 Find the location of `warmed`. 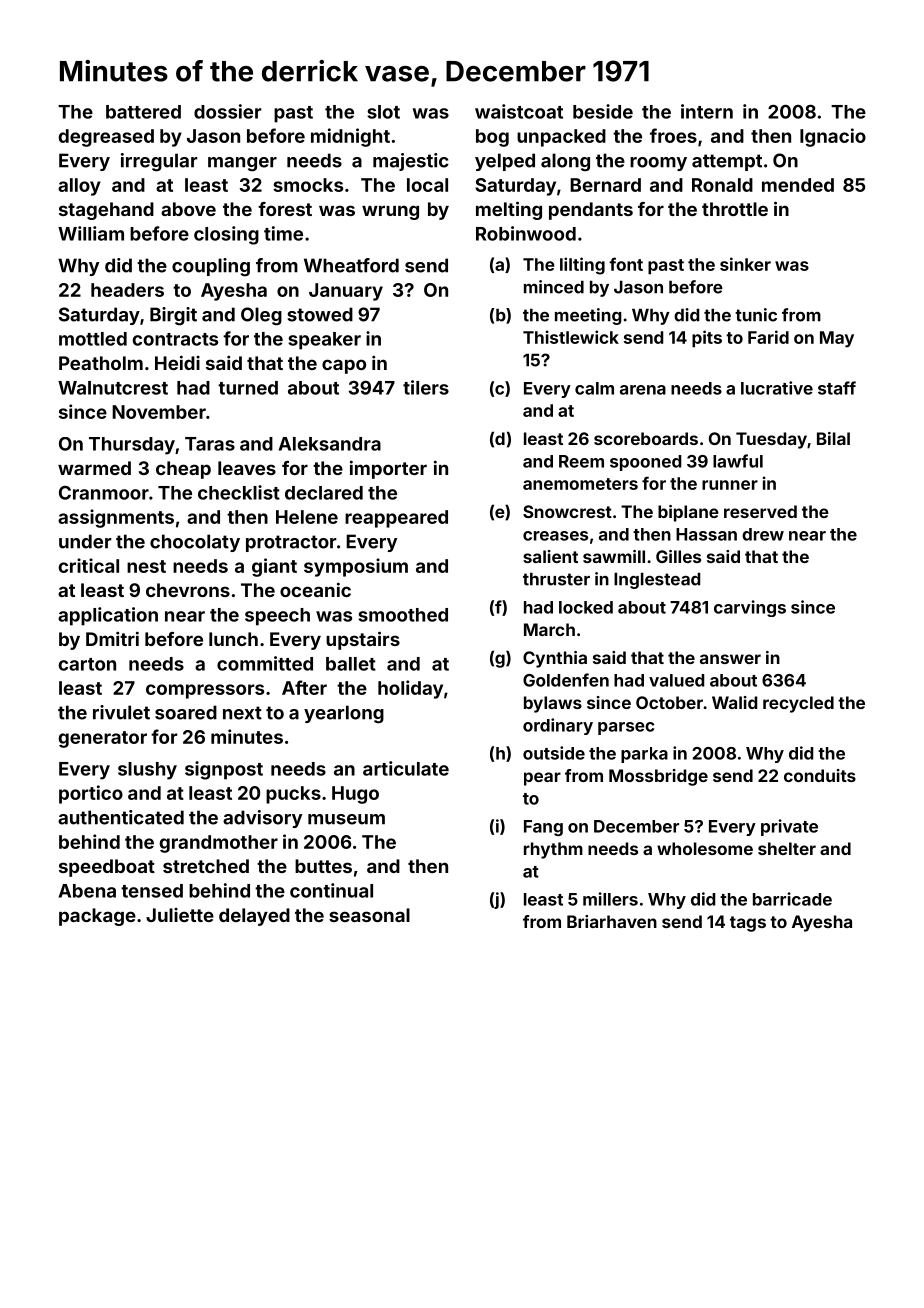

warmed is located at coordinates (94, 468).
